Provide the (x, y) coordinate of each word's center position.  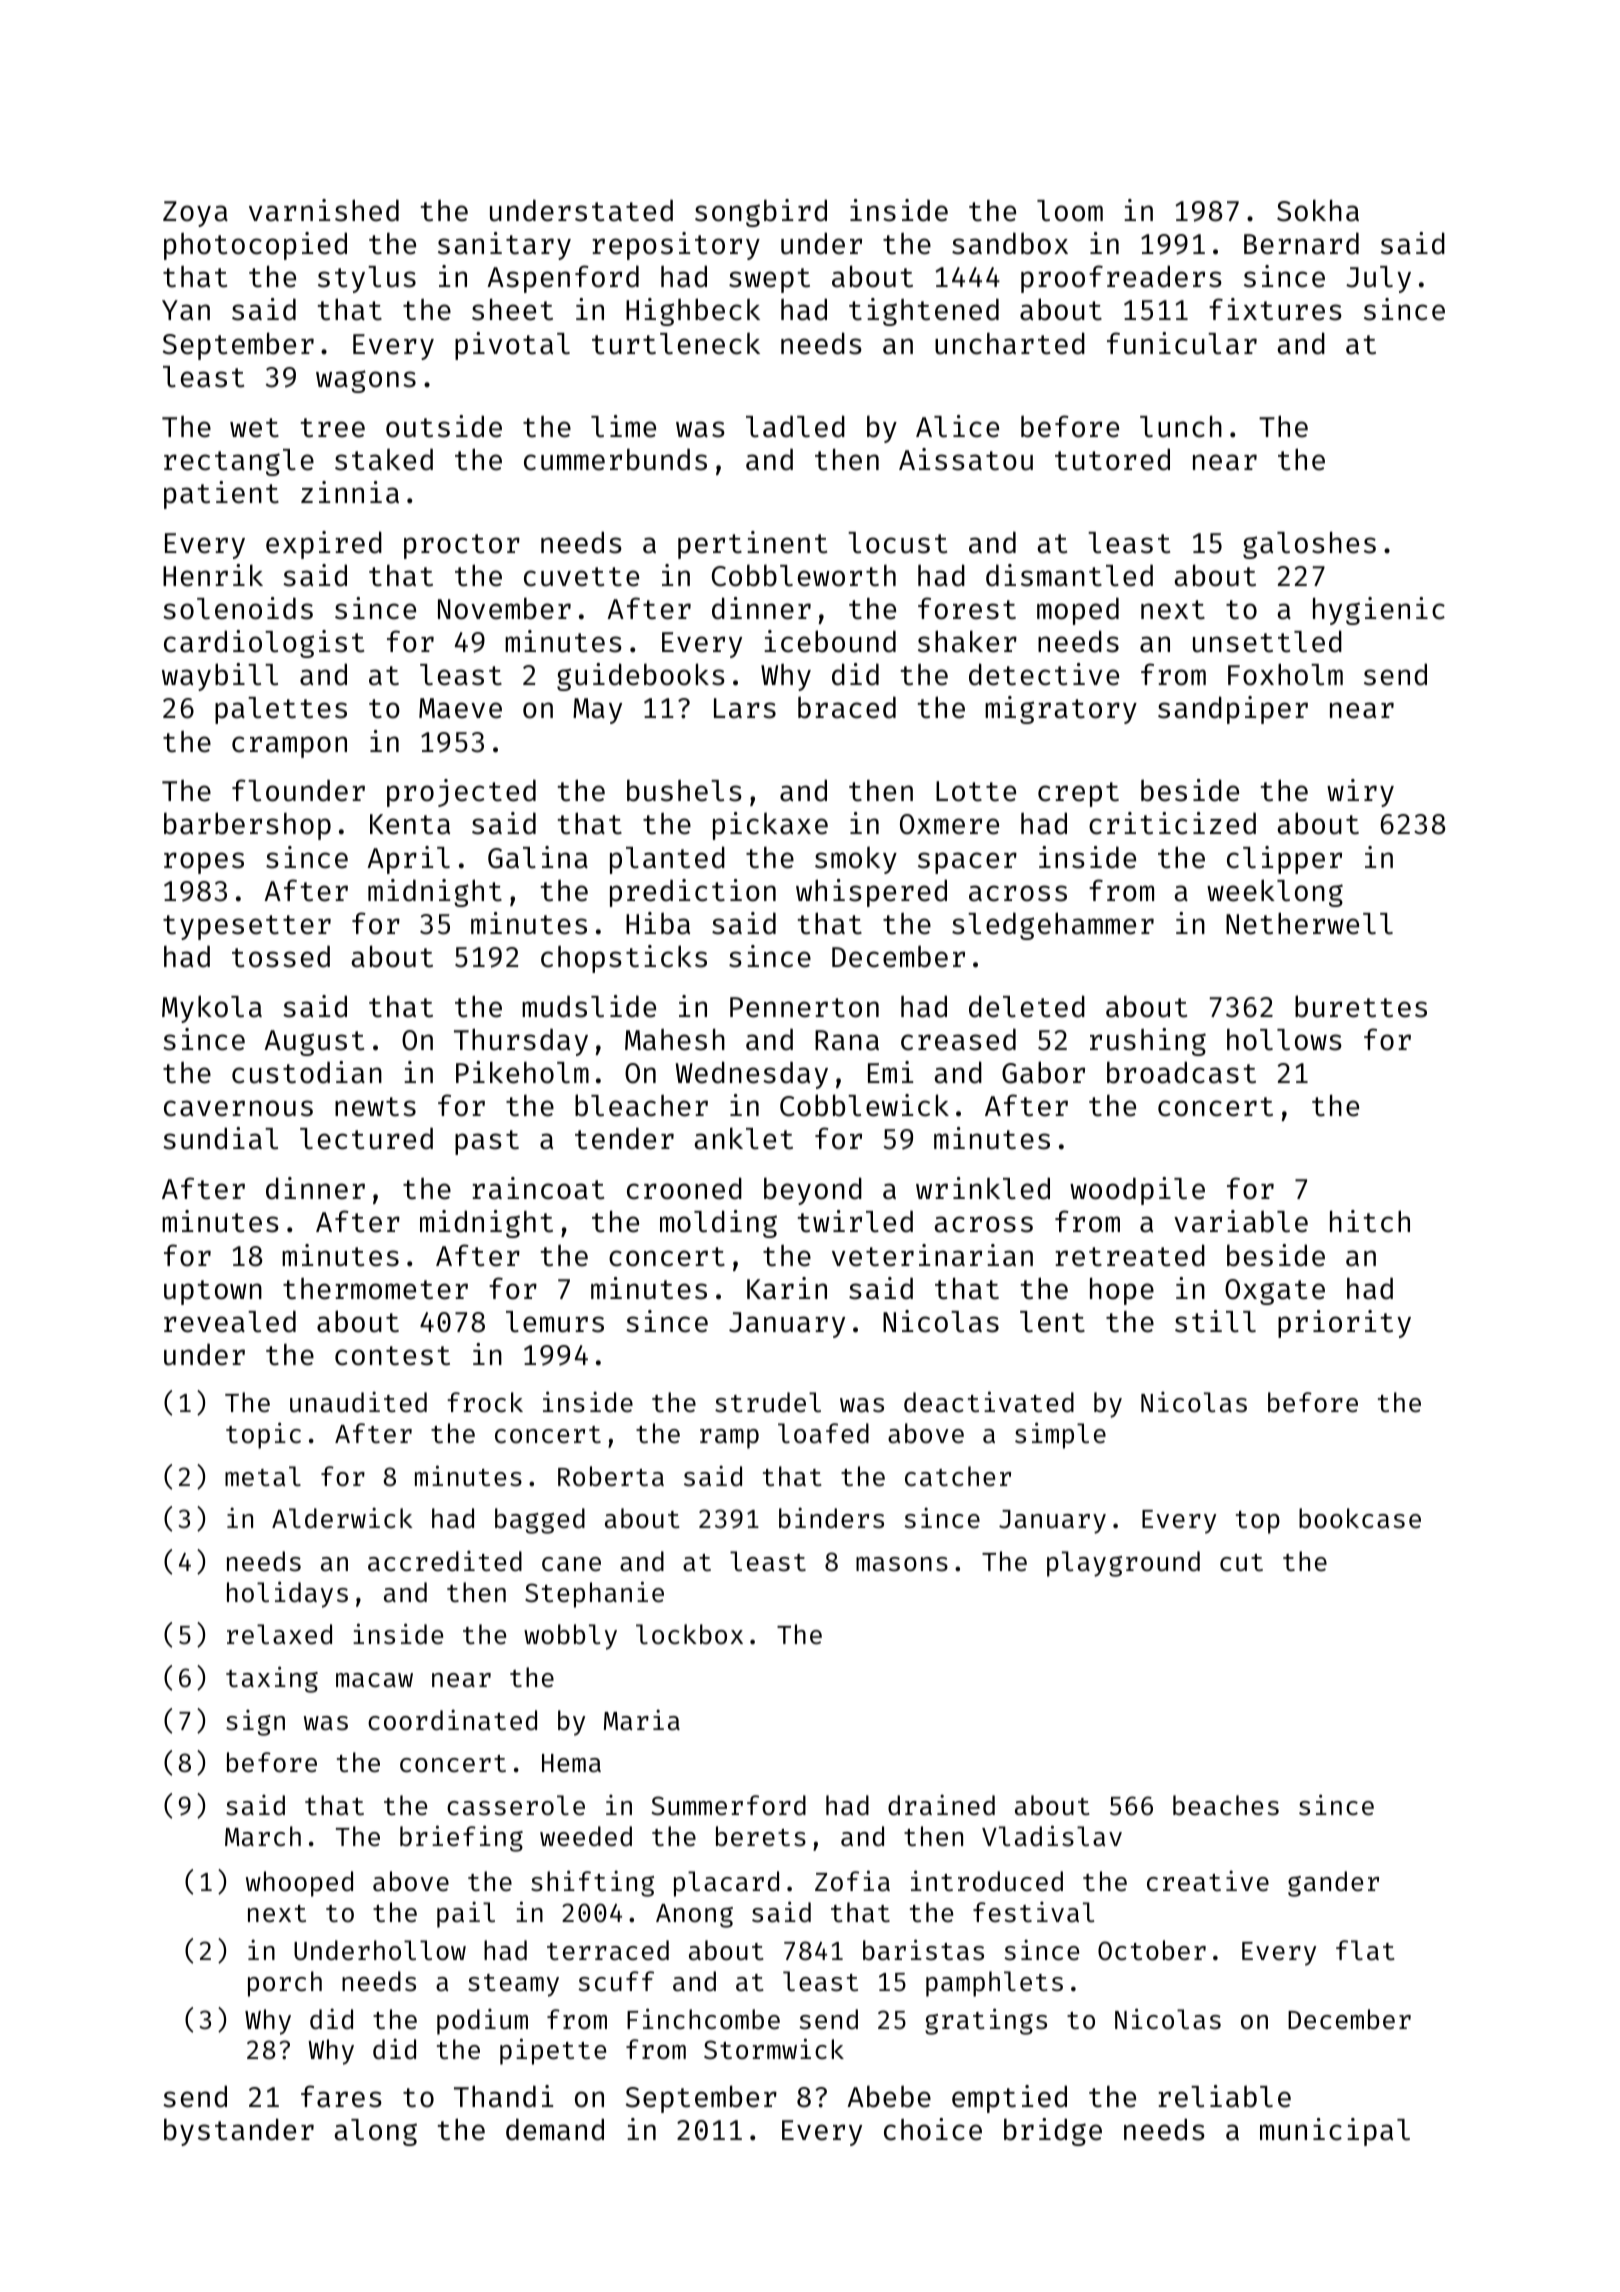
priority (1344, 1324)
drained (941, 1805)
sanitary (504, 246)
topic (263, 1435)
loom (1070, 211)
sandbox (1010, 243)
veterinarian (932, 1255)
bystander (239, 2132)
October (1152, 1950)
